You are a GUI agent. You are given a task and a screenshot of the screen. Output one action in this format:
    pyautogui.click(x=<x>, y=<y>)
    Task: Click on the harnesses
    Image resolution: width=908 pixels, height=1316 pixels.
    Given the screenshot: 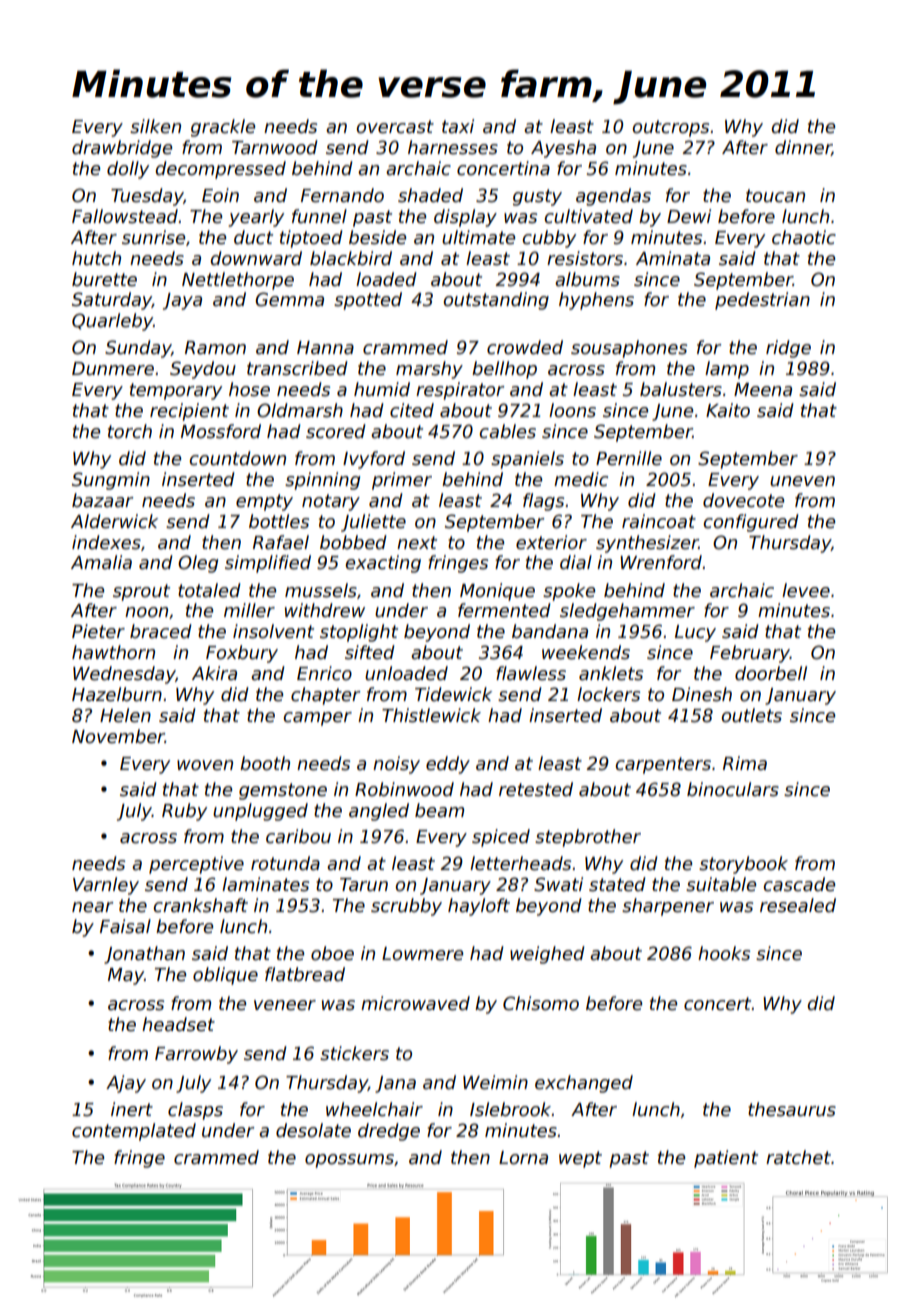 What is the action you would take?
    pyautogui.click(x=453, y=147)
